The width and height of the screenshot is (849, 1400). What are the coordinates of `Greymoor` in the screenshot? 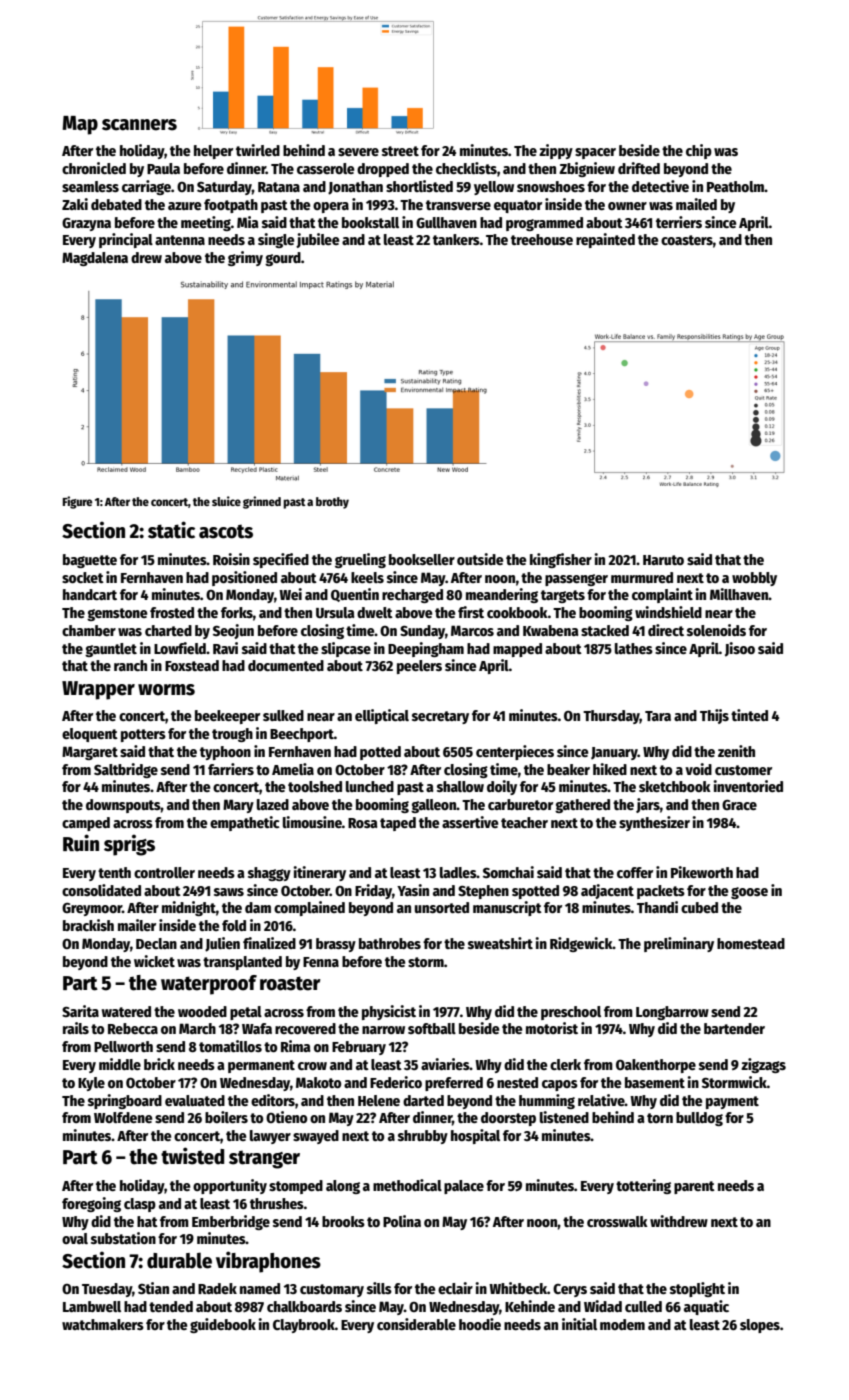 It's located at (92, 909).
